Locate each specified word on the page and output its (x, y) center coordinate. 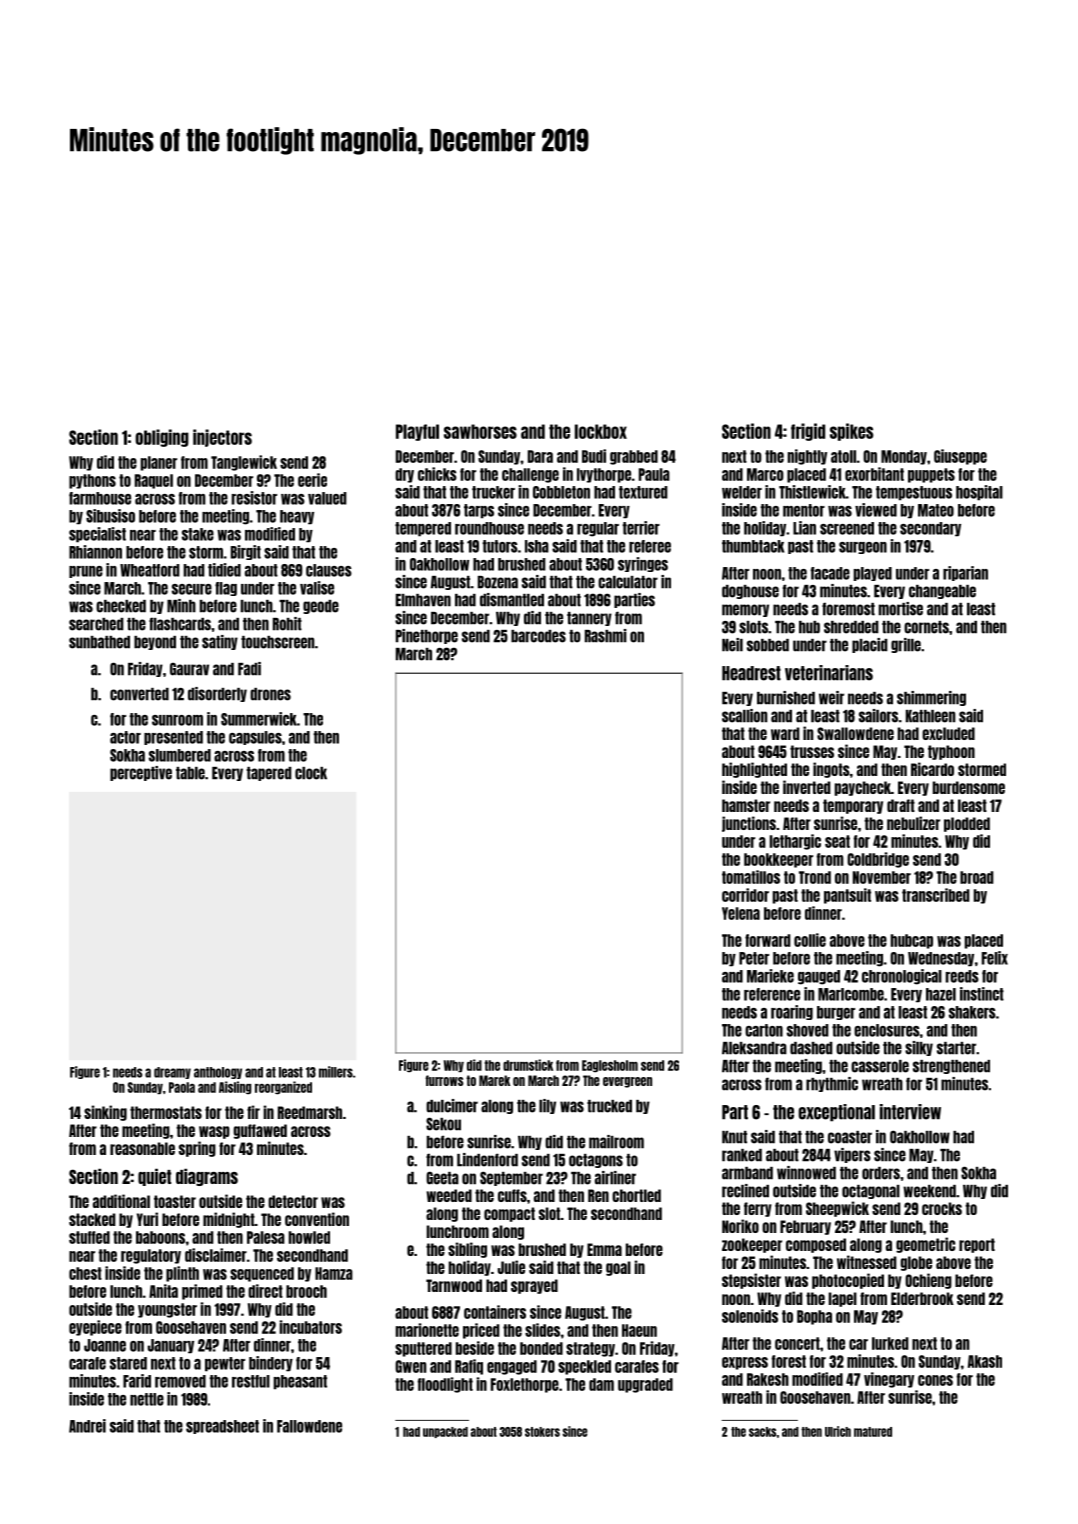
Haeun (639, 1330)
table (190, 773)
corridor (745, 895)
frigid (808, 432)
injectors (222, 438)
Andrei (87, 1426)
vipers (852, 1155)
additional (121, 1201)
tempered (423, 529)
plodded (967, 824)
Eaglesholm (610, 1066)
